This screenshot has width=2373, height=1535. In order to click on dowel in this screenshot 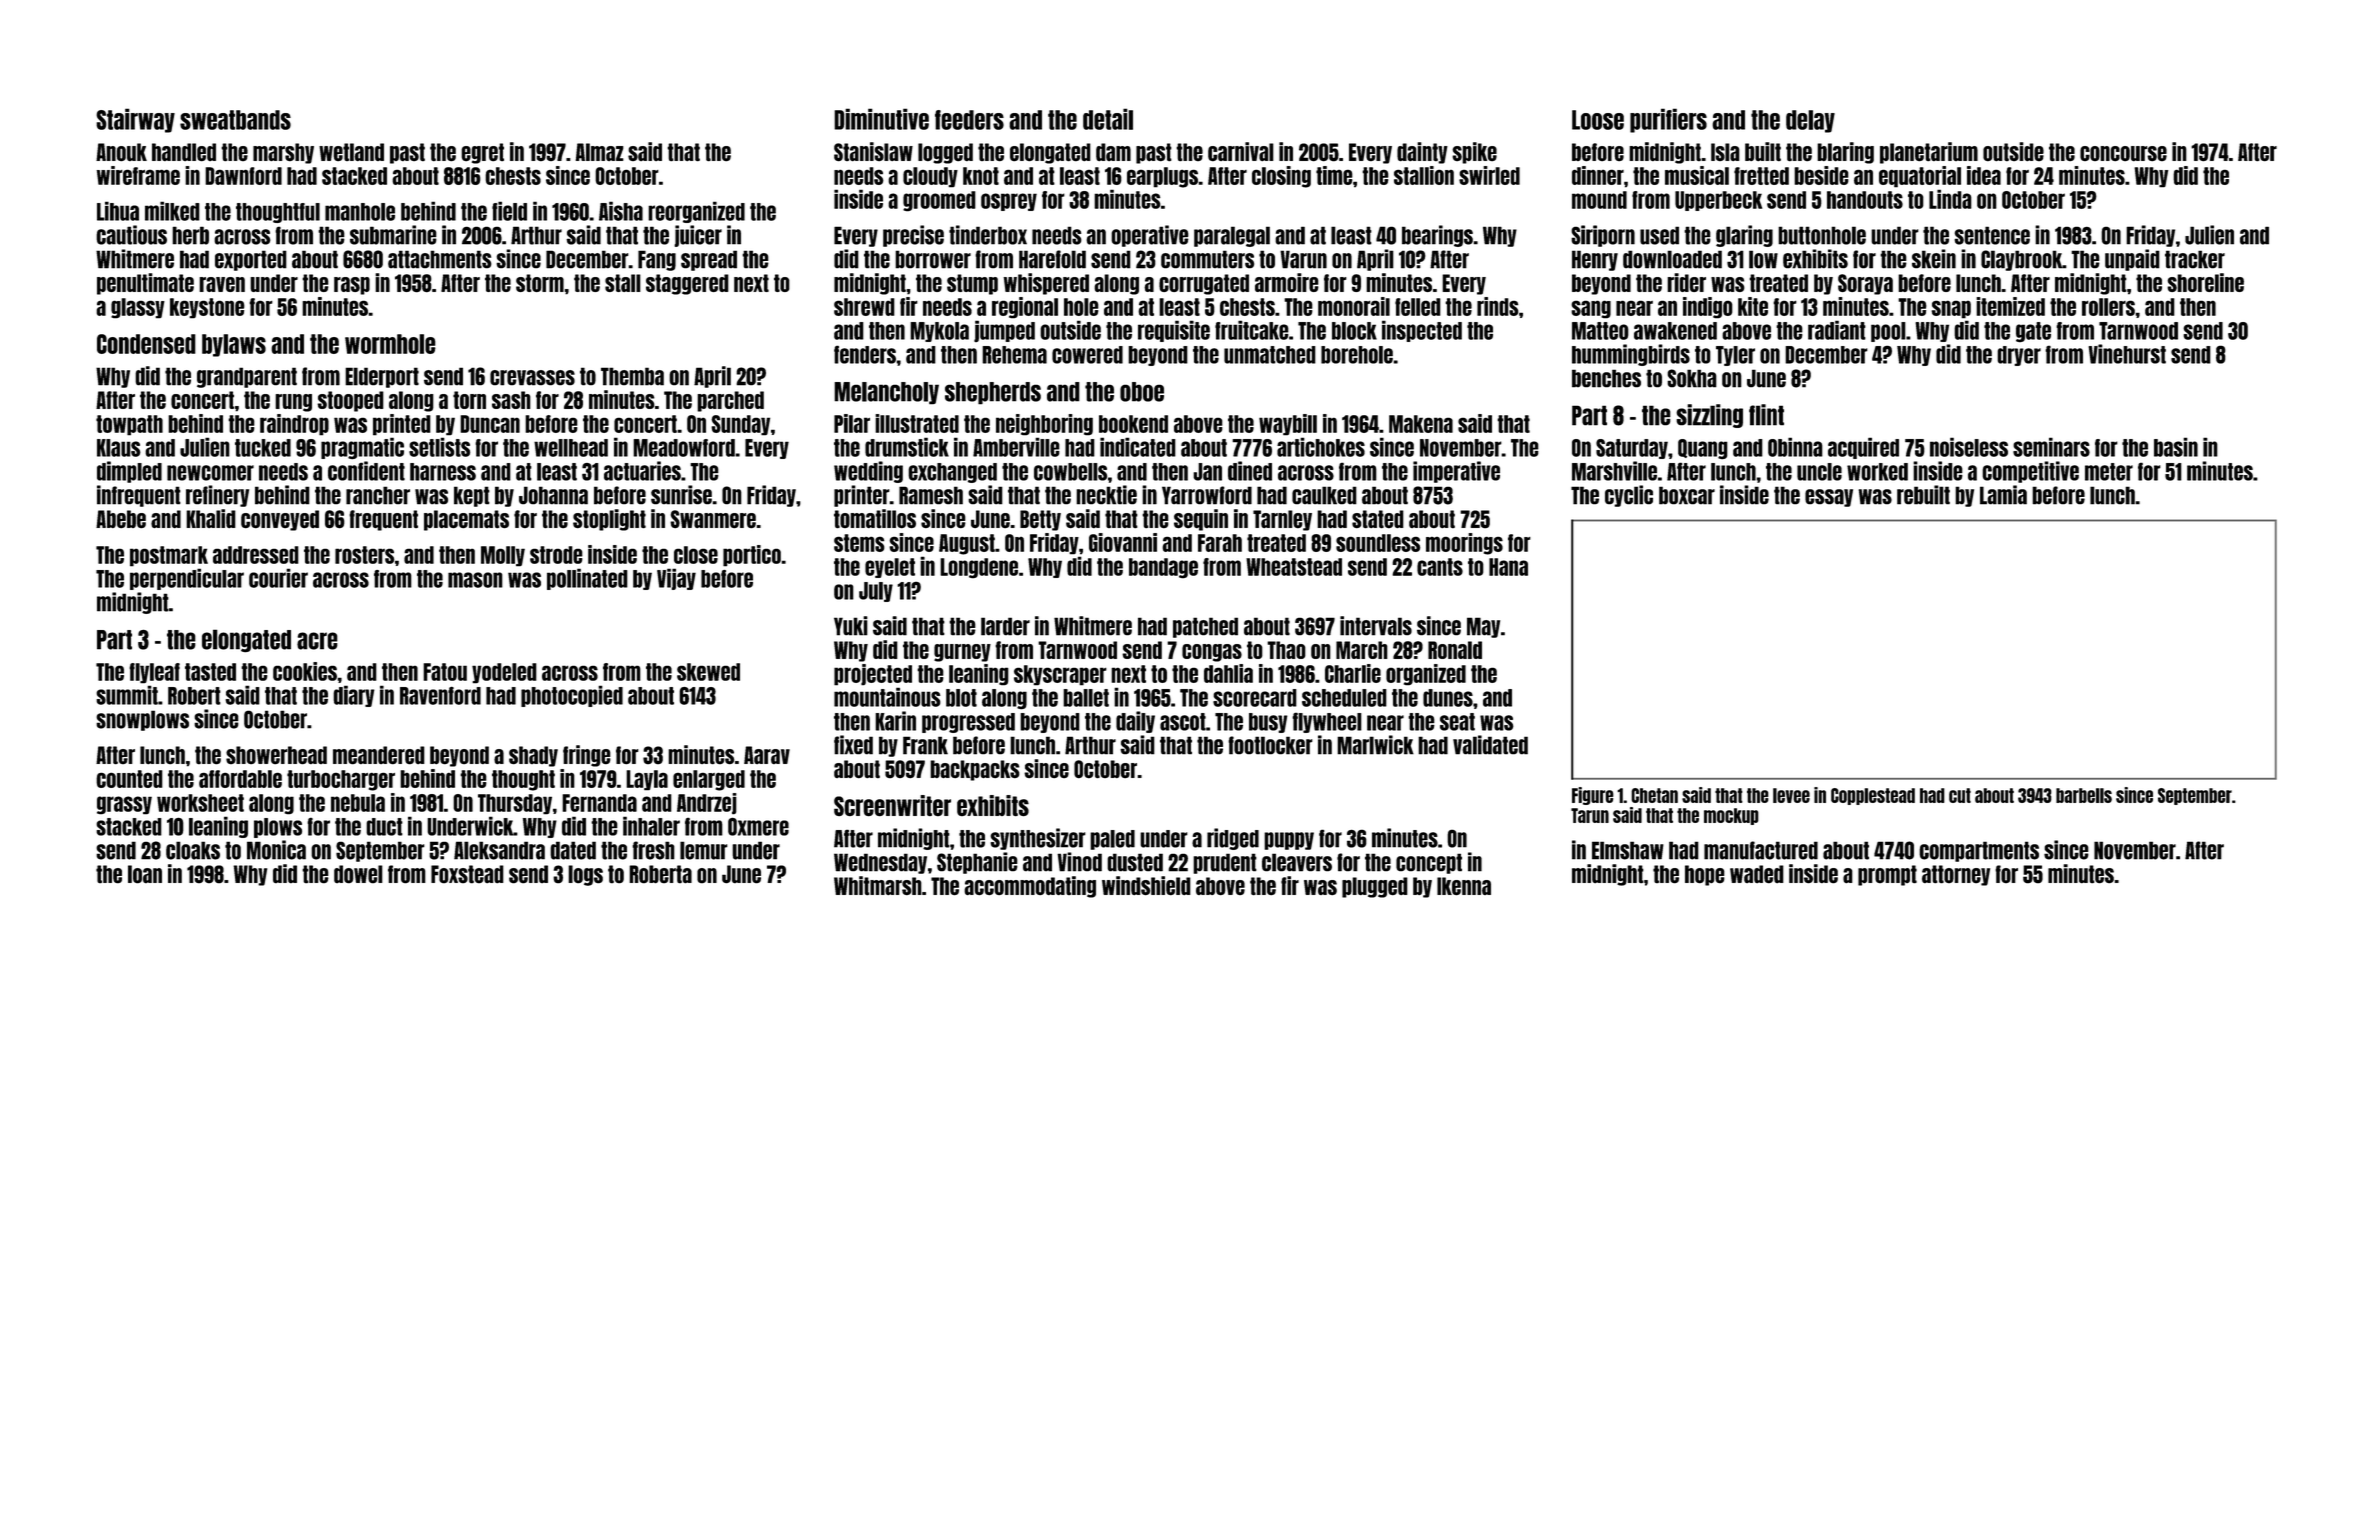, I will do `click(358, 874)`.
